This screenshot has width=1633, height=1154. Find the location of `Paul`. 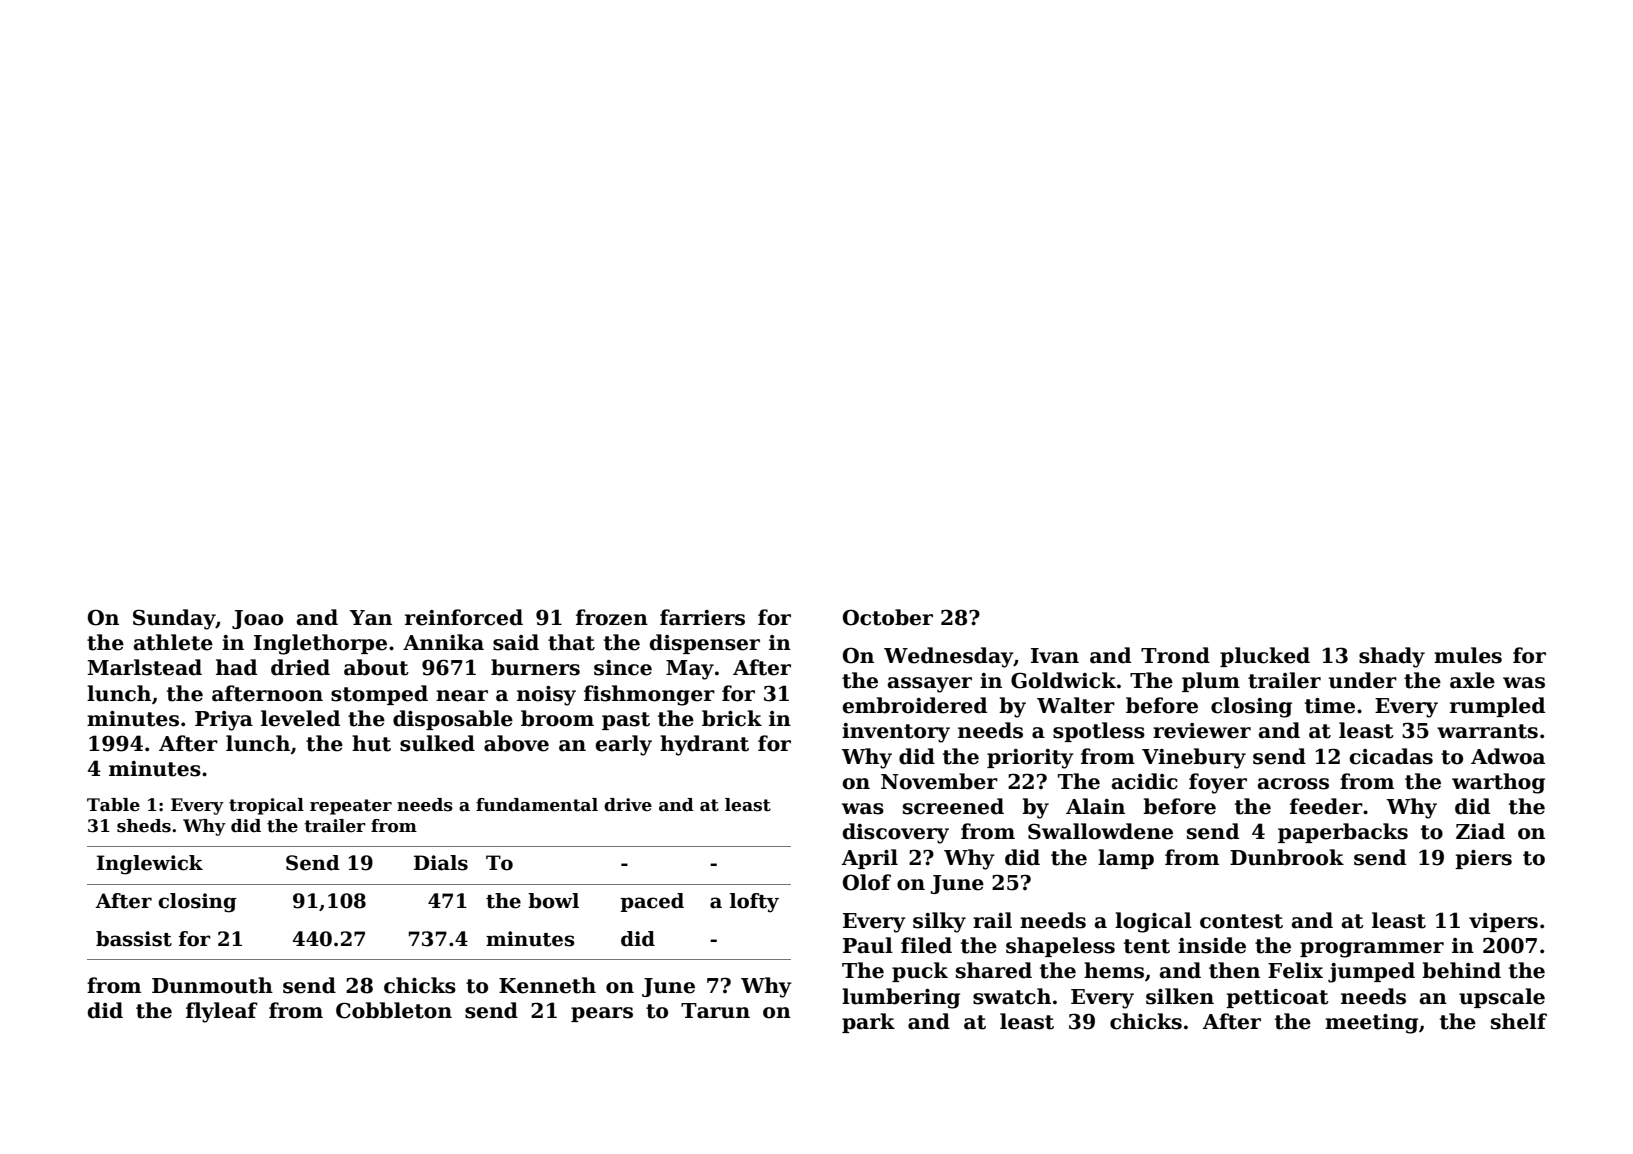

Paul is located at coordinates (868, 945).
